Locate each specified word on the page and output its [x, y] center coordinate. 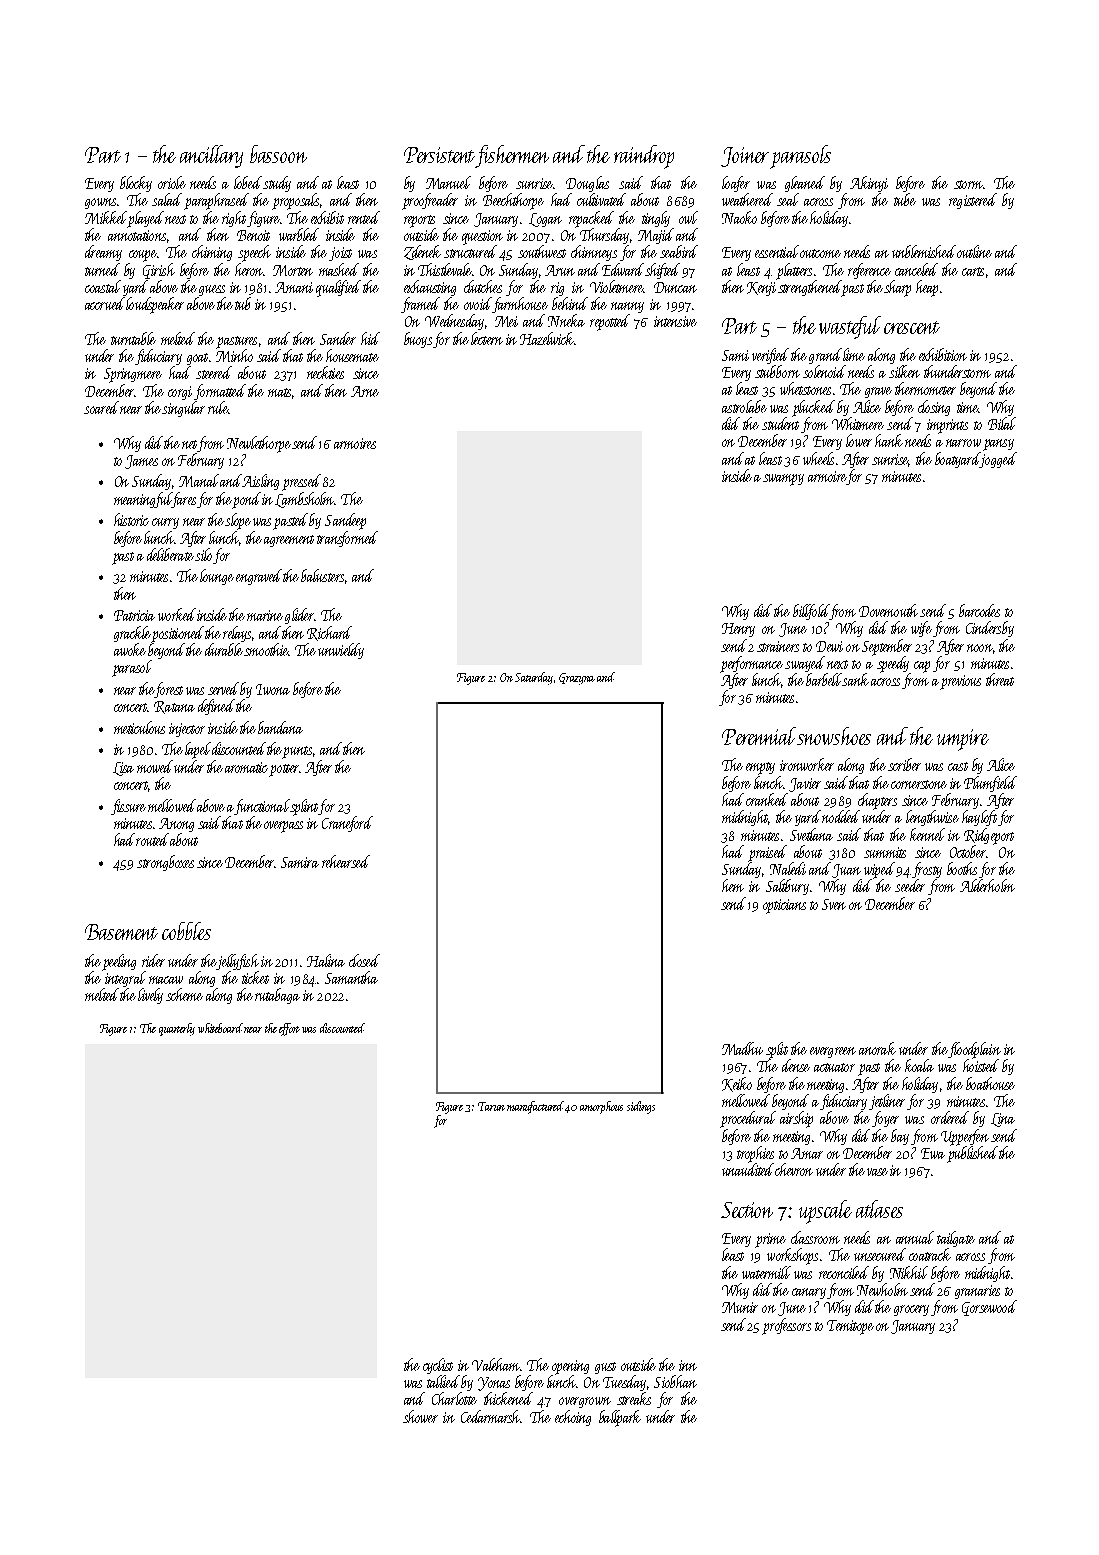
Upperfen [965, 1137]
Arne [365, 391]
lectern [487, 338]
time [967, 407]
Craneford [347, 824]
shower [420, 1416]
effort [289, 1029]
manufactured [535, 1107]
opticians [784, 906]
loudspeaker [155, 305]
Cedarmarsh [490, 1416]
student [780, 423]
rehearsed [346, 861]
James [141, 462]
